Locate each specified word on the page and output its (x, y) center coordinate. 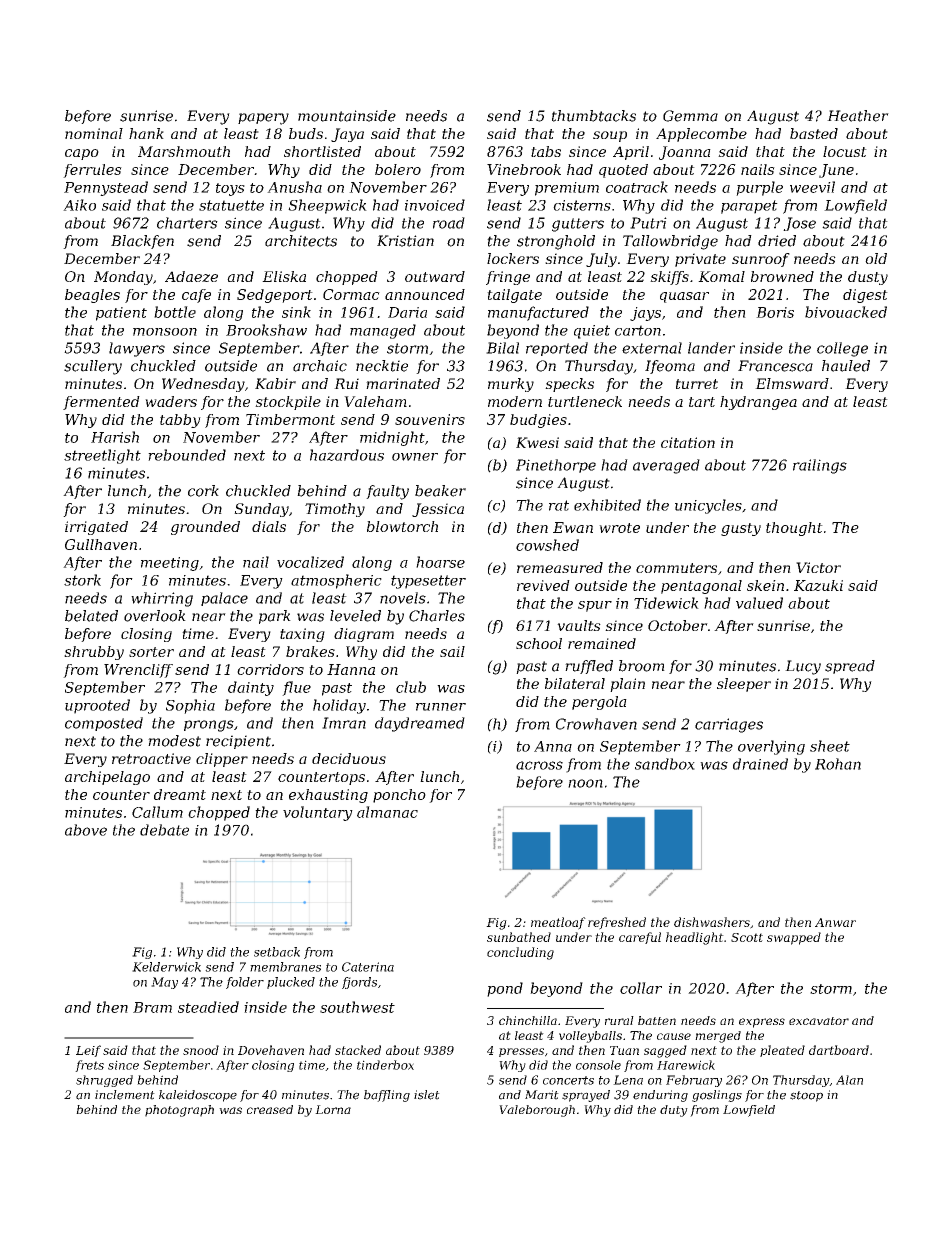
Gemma (690, 116)
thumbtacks (594, 116)
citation (688, 442)
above (86, 830)
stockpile (288, 403)
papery (263, 119)
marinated (403, 383)
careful (640, 938)
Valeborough (537, 1111)
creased (270, 1109)
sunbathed (519, 937)
